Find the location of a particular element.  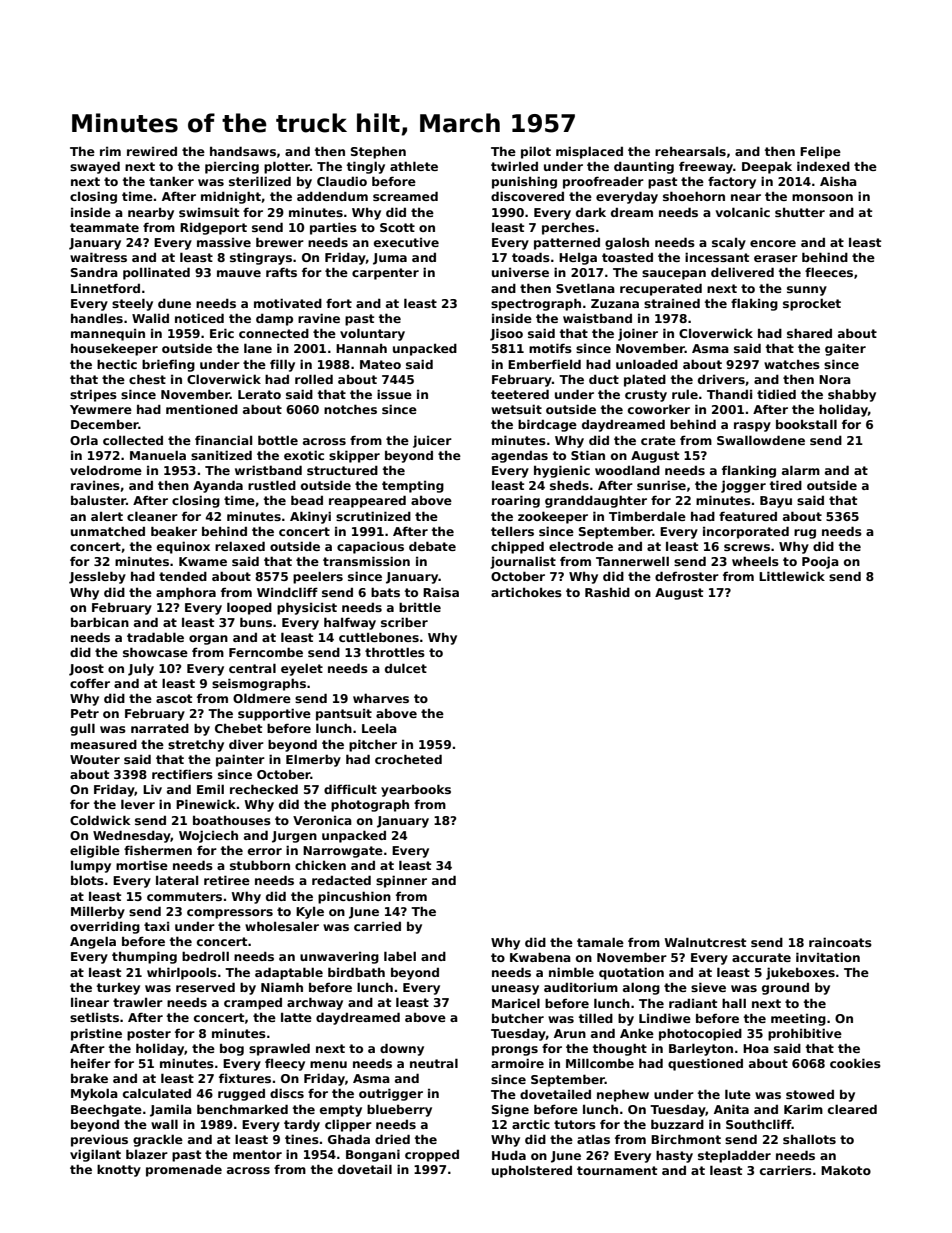

housekeeper is located at coordinates (114, 349).
